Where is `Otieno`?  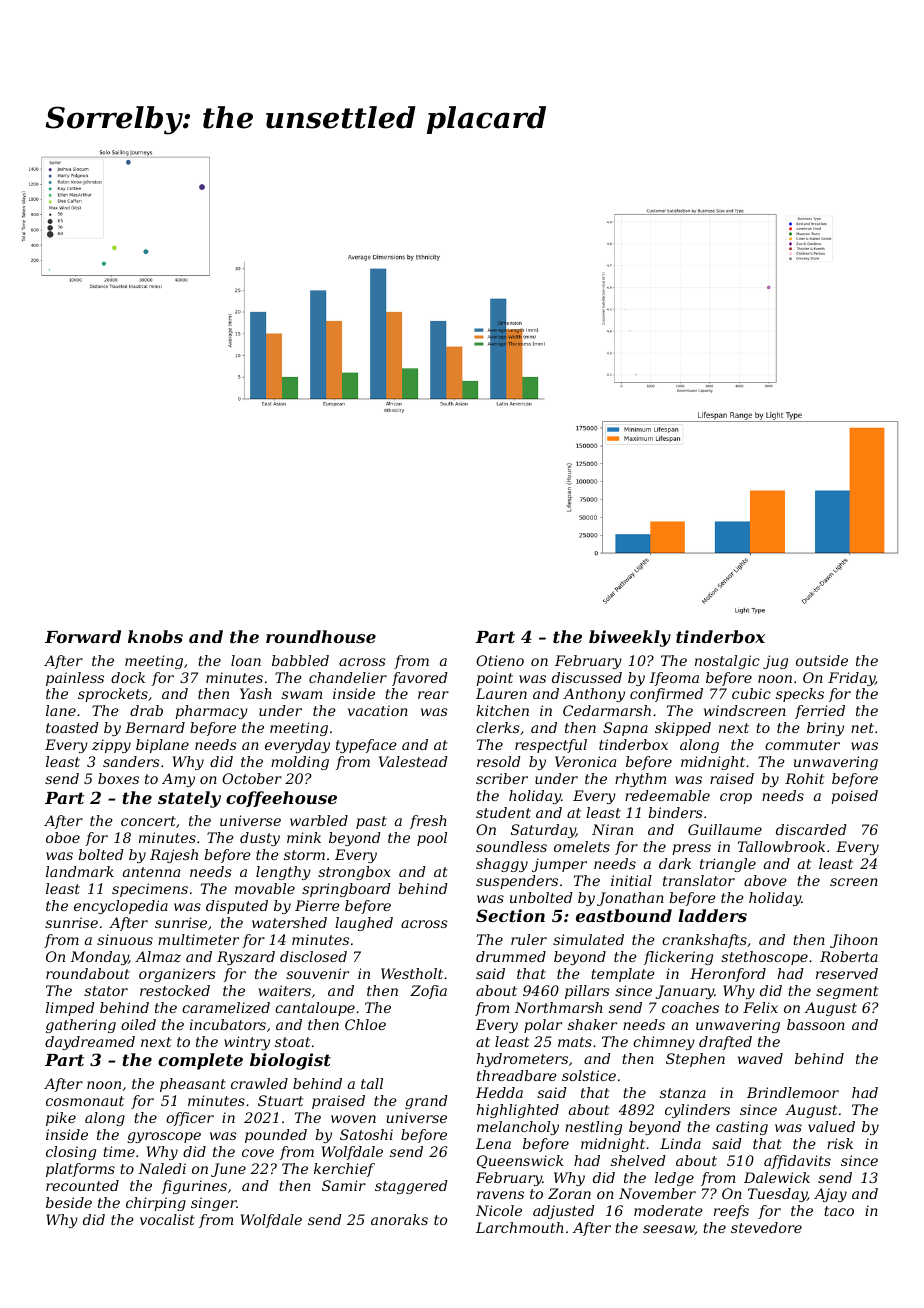
Otieno is located at coordinates (500, 660).
